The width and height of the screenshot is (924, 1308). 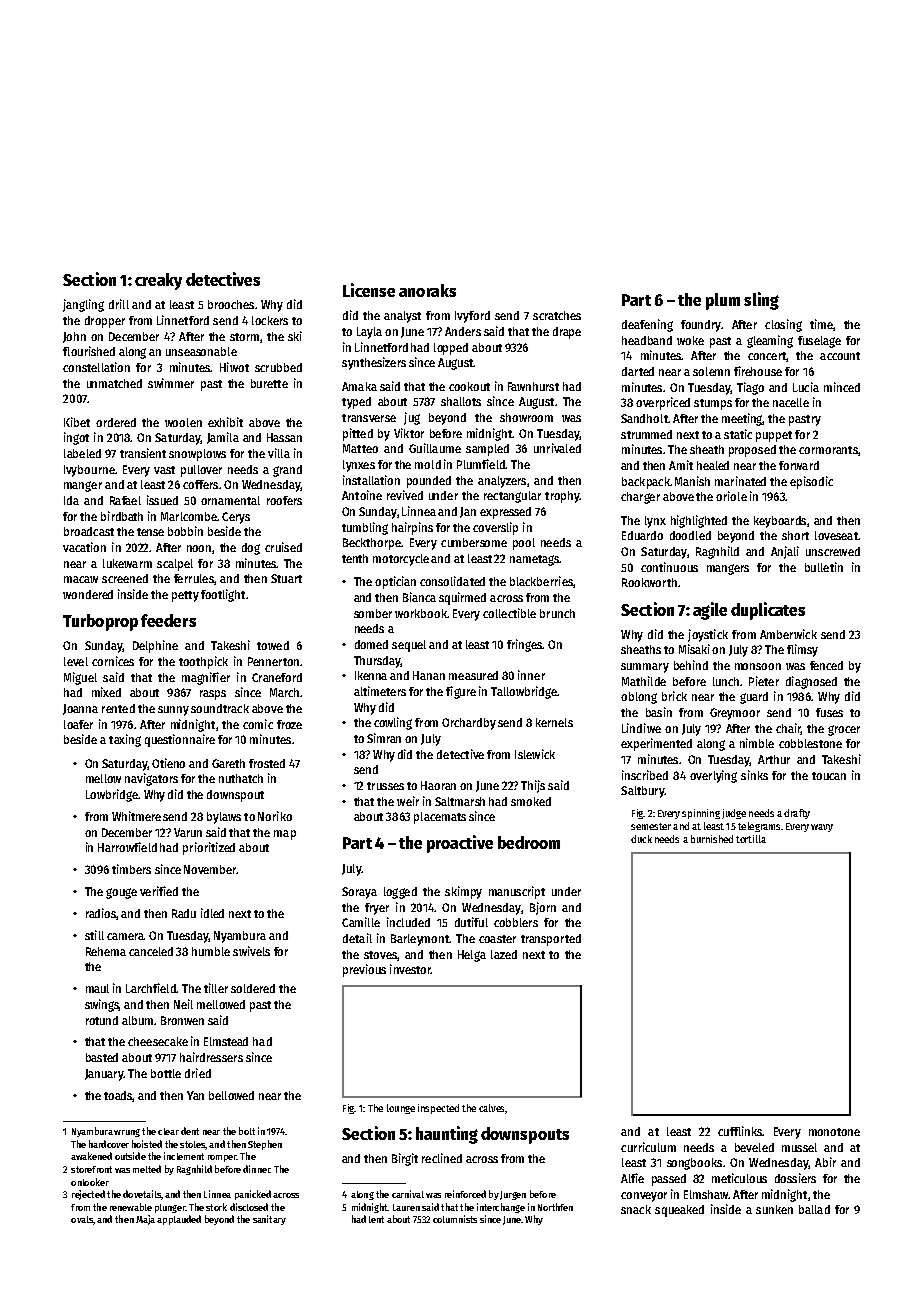 What do you see at coordinates (94, 935) in the screenshot?
I see `still` at bounding box center [94, 935].
